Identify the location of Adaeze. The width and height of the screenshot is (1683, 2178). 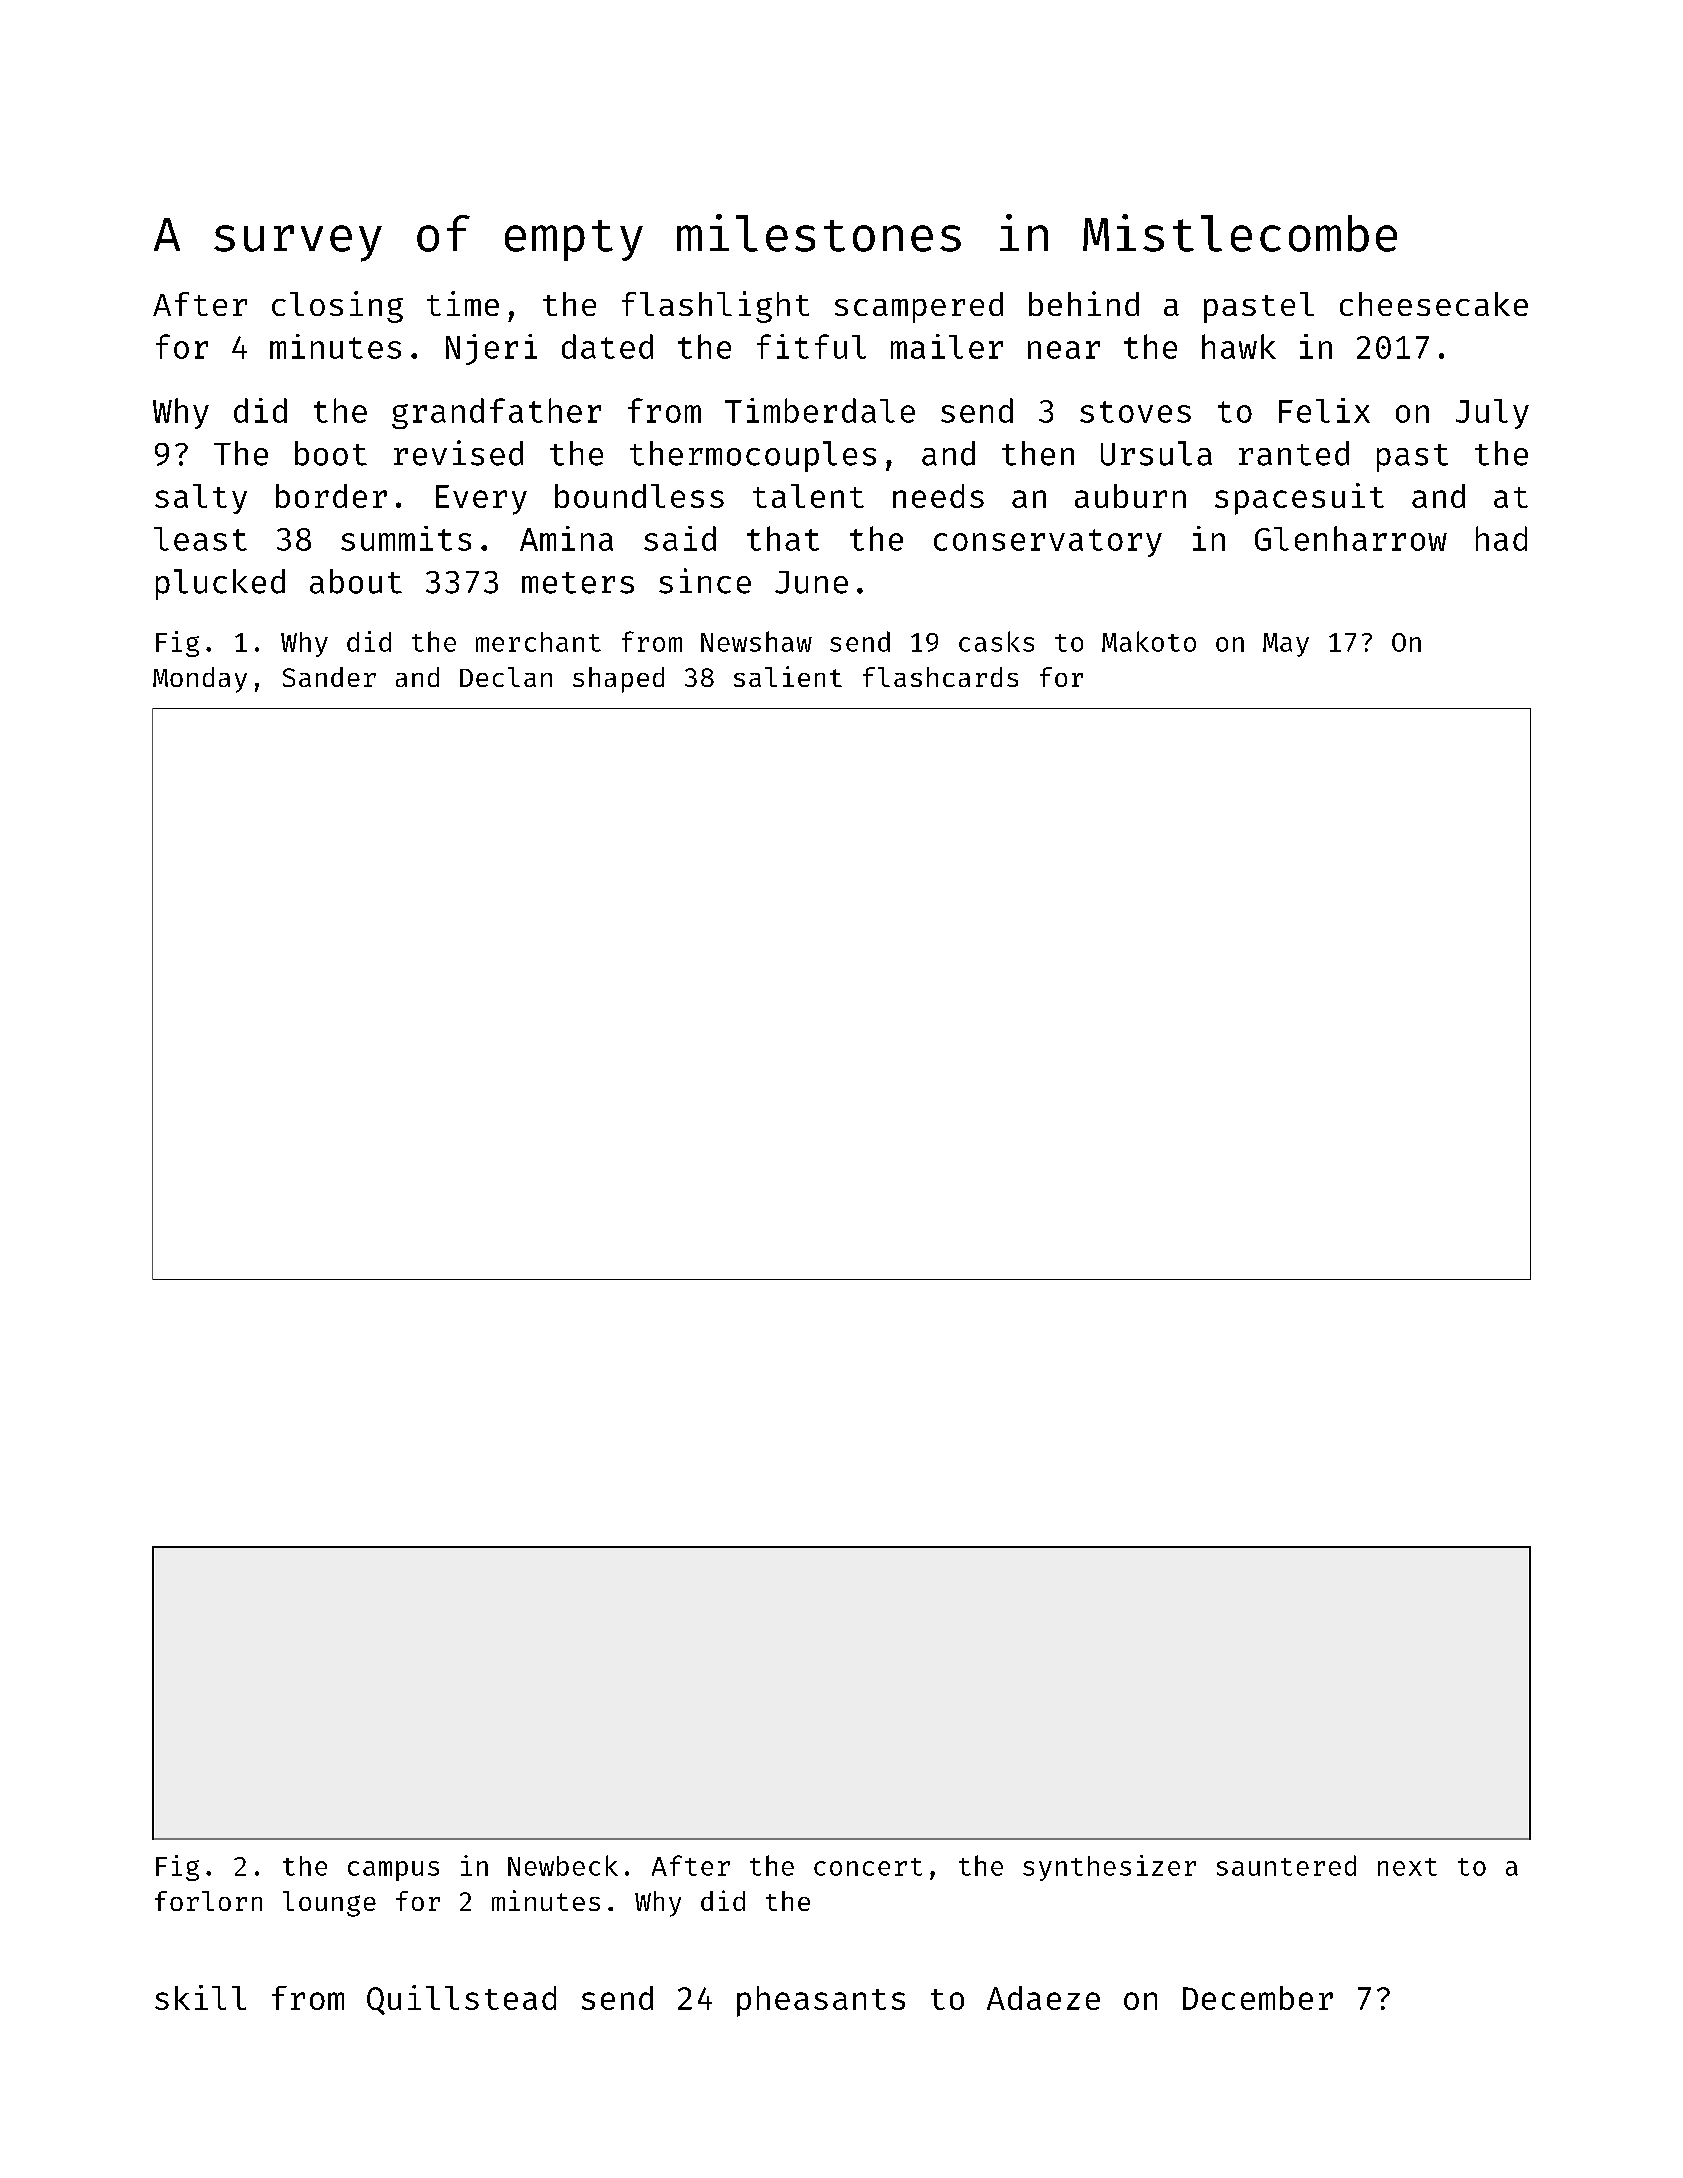
(1043, 1998).
